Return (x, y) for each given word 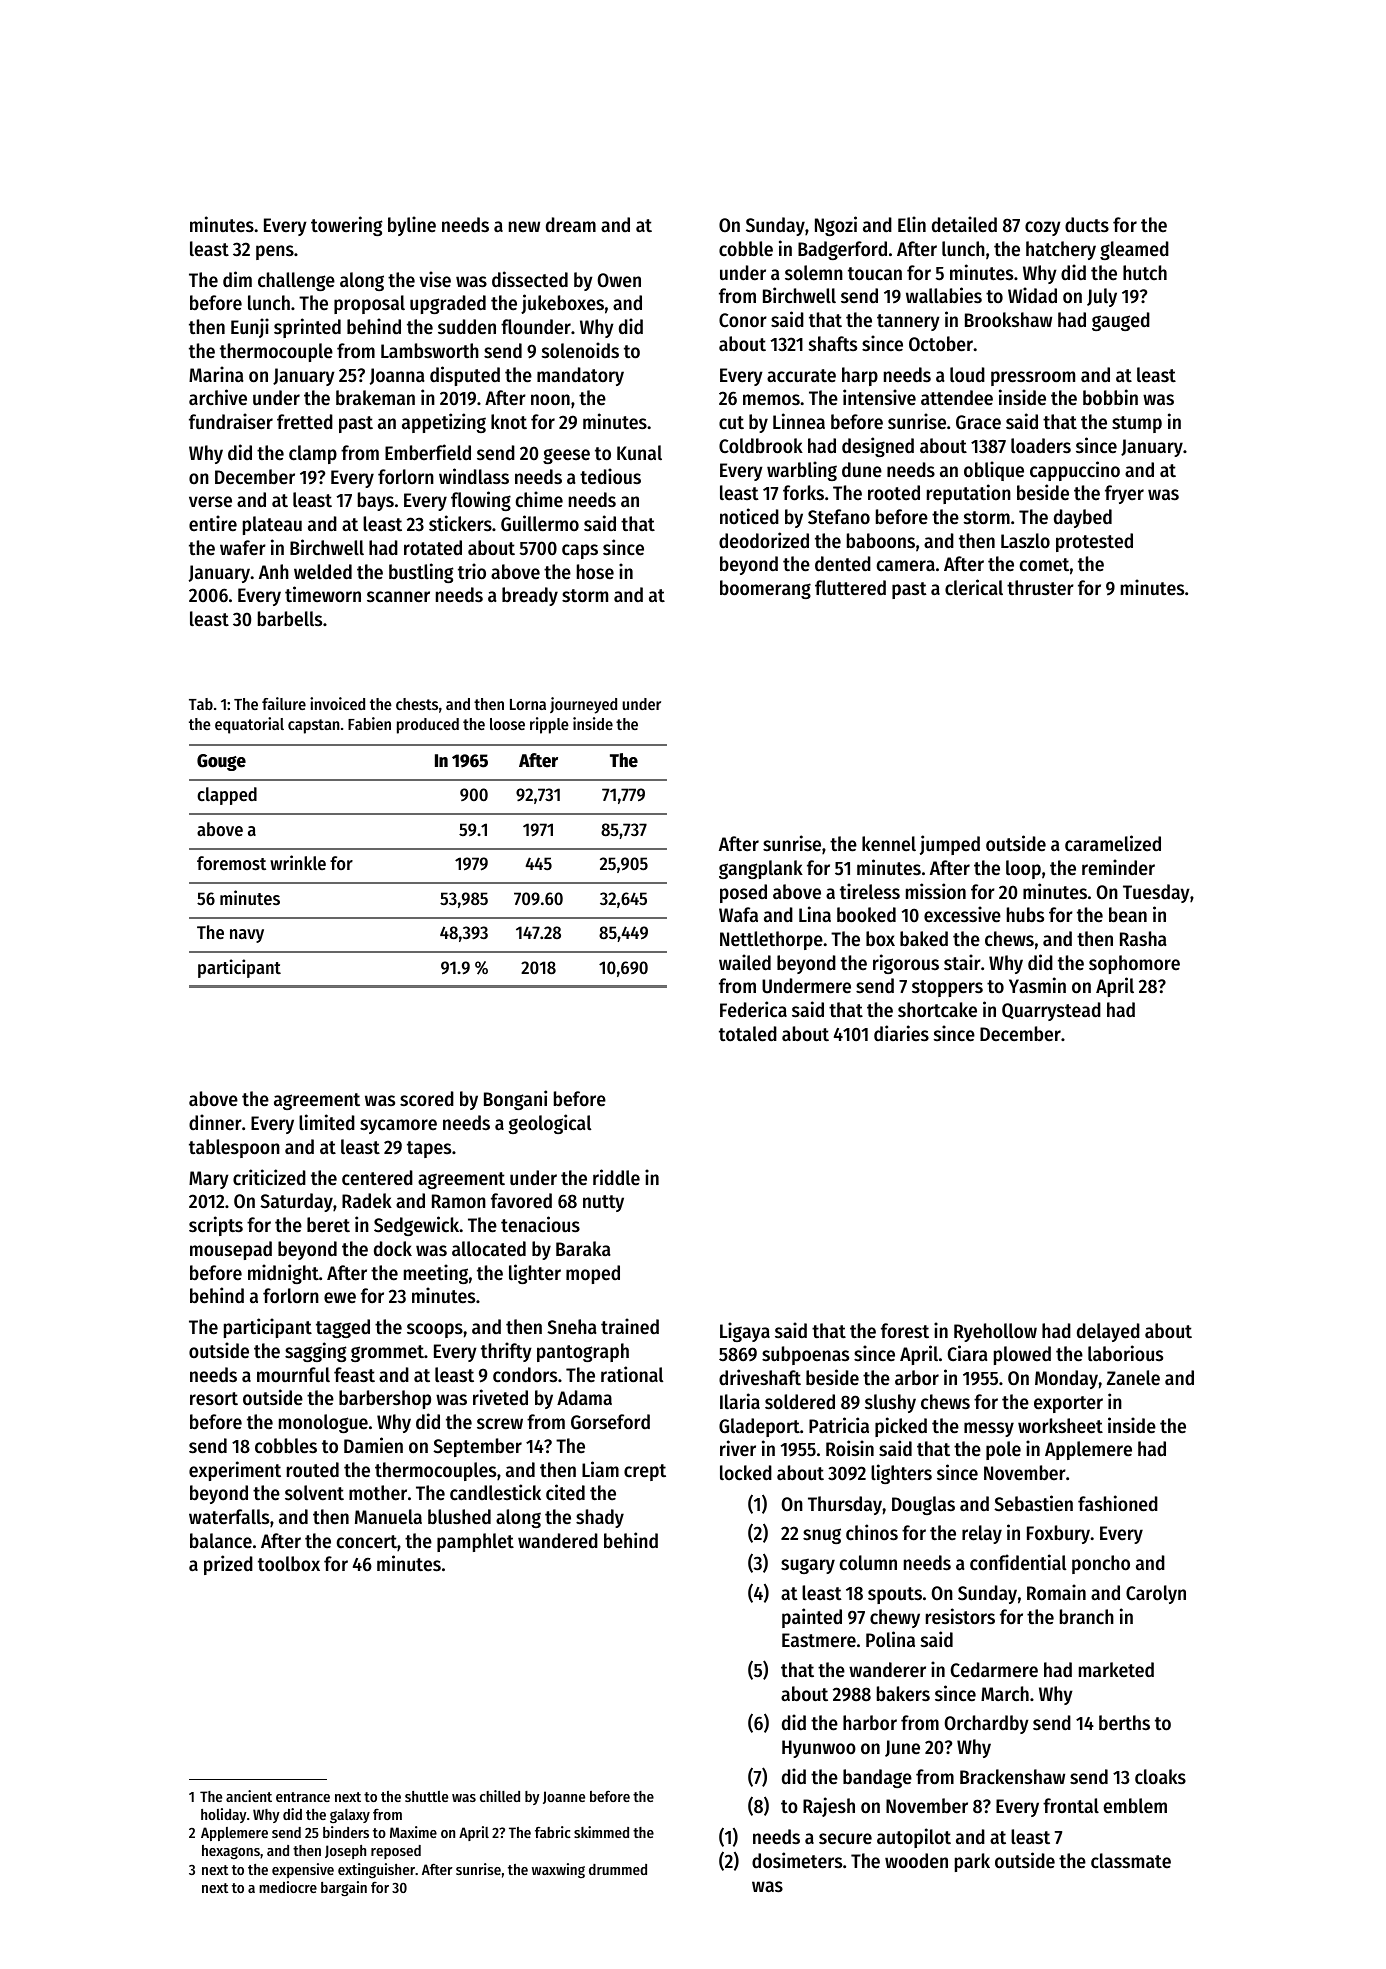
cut (731, 422)
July (1102, 297)
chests (417, 704)
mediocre (288, 1887)
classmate (1131, 1861)
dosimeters (797, 1860)
